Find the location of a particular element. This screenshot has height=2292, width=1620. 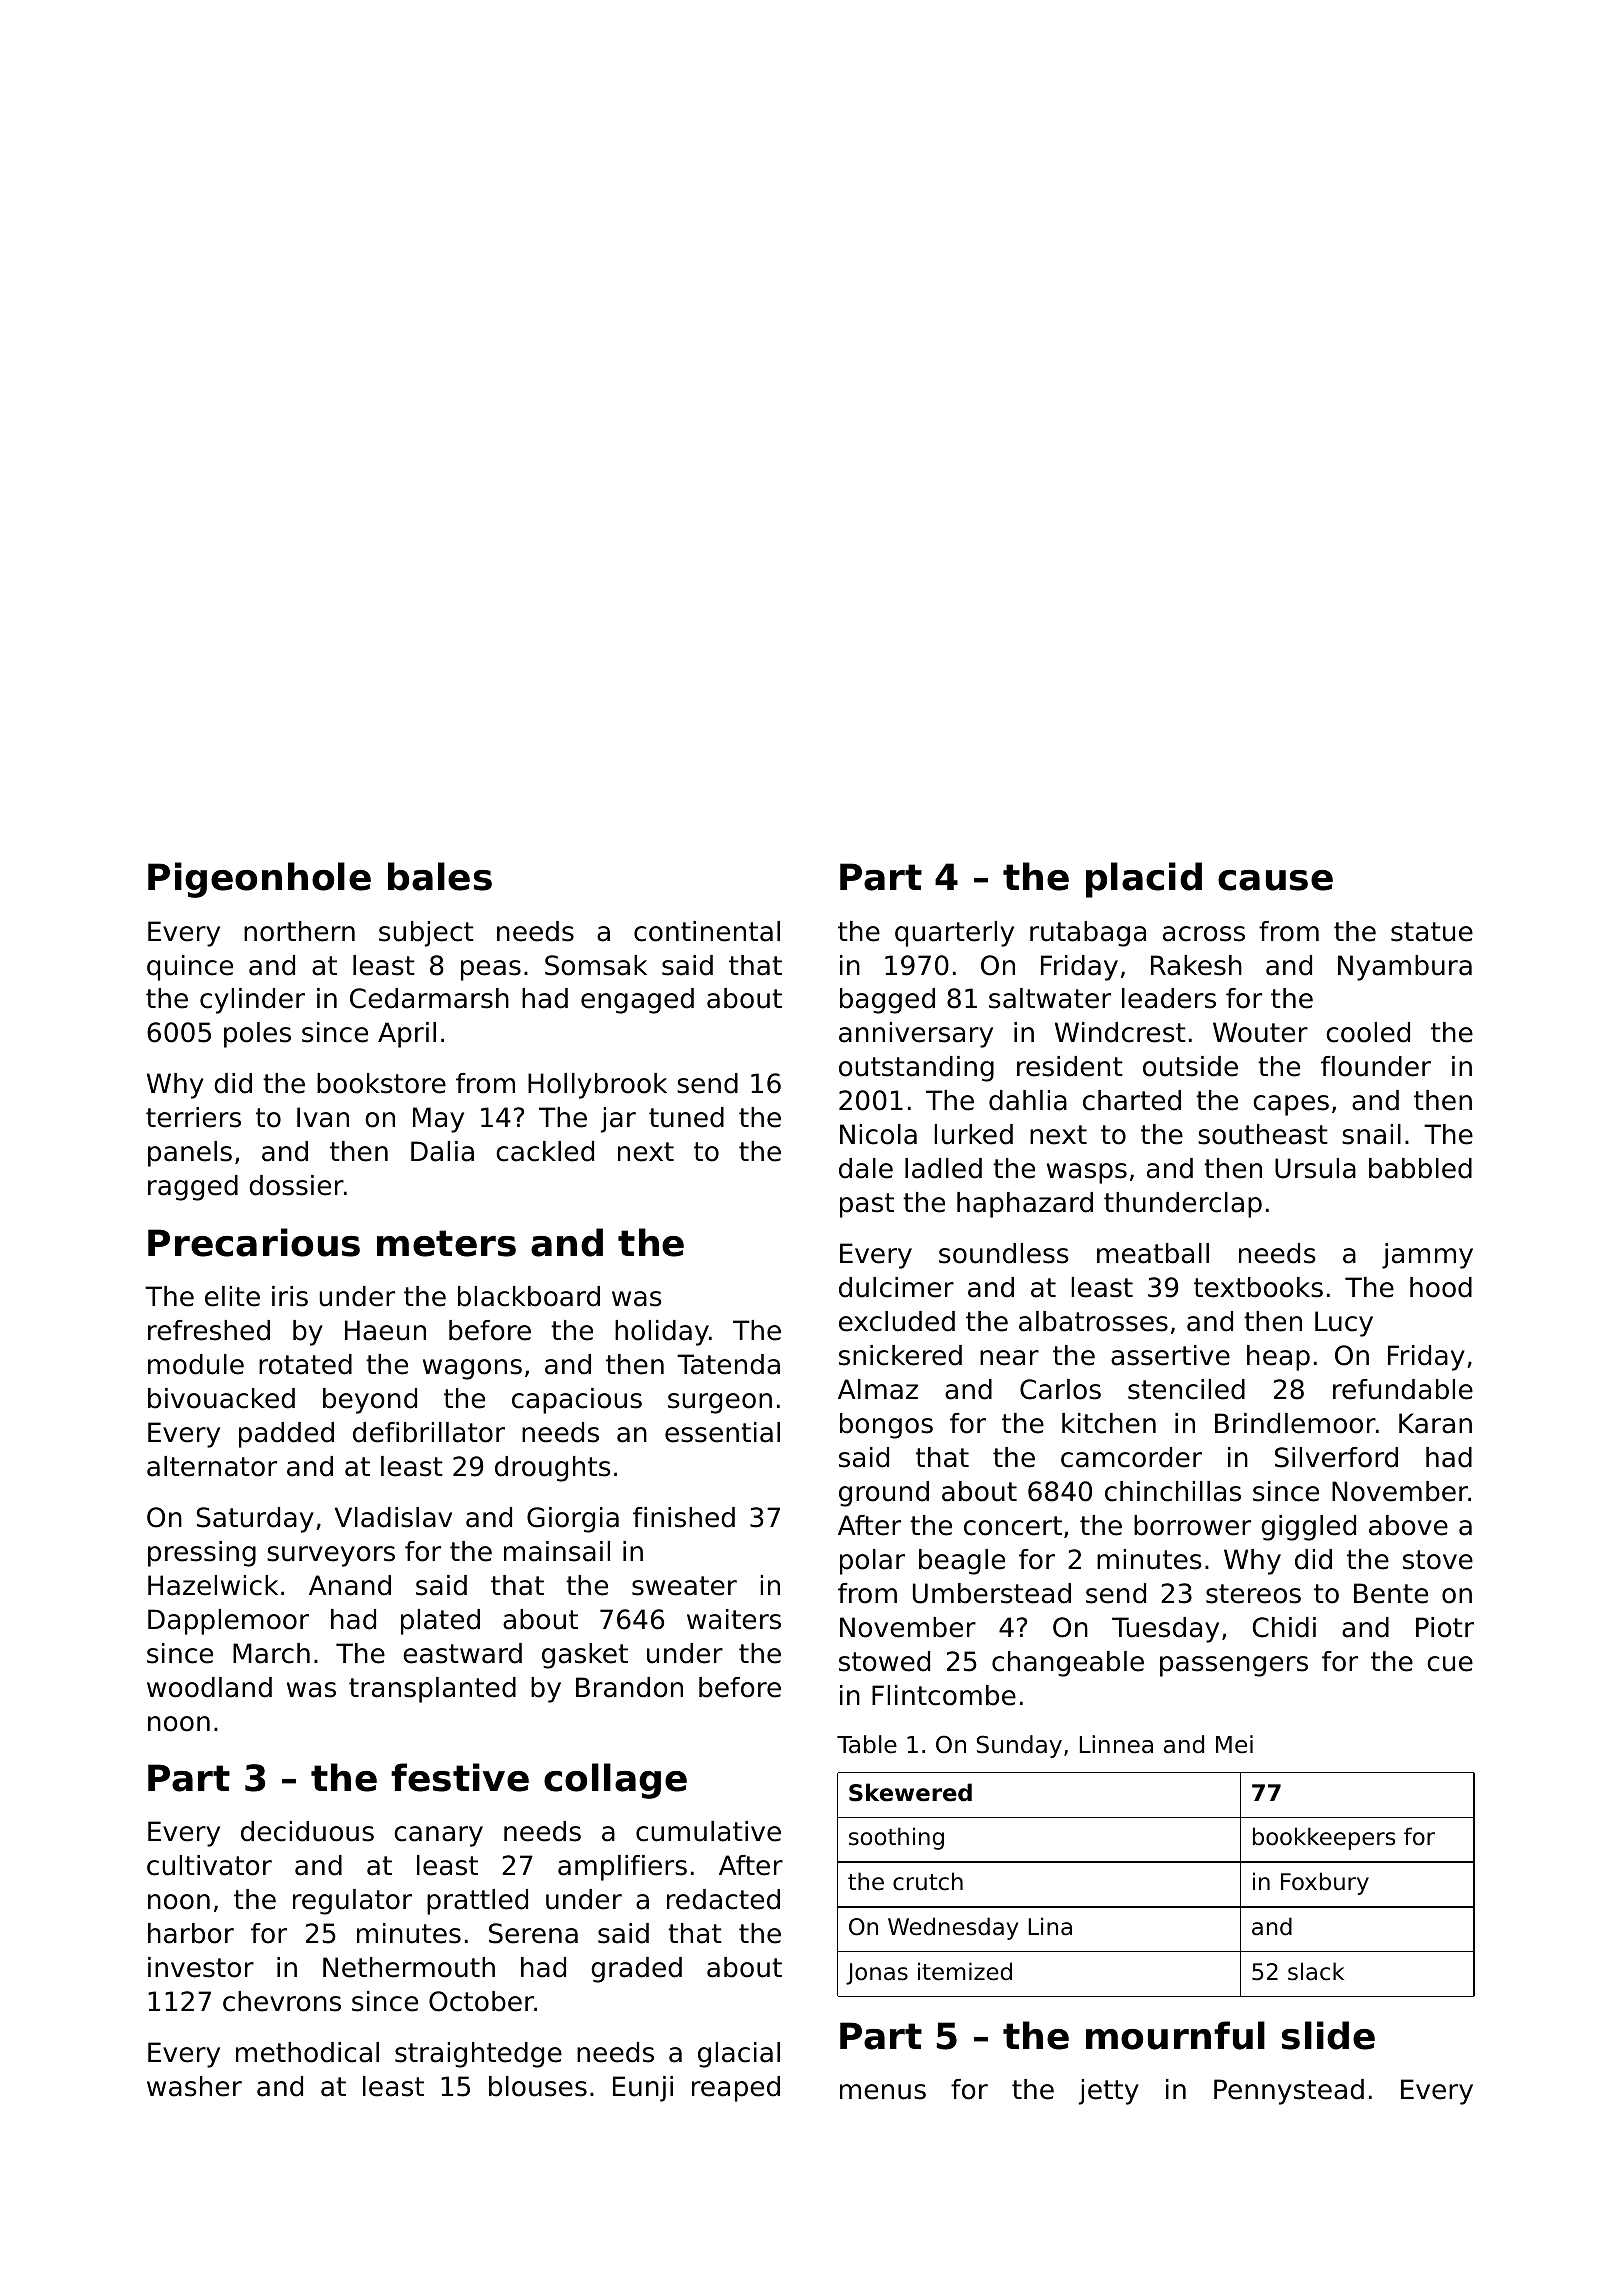

Brandon is located at coordinates (629, 1687).
